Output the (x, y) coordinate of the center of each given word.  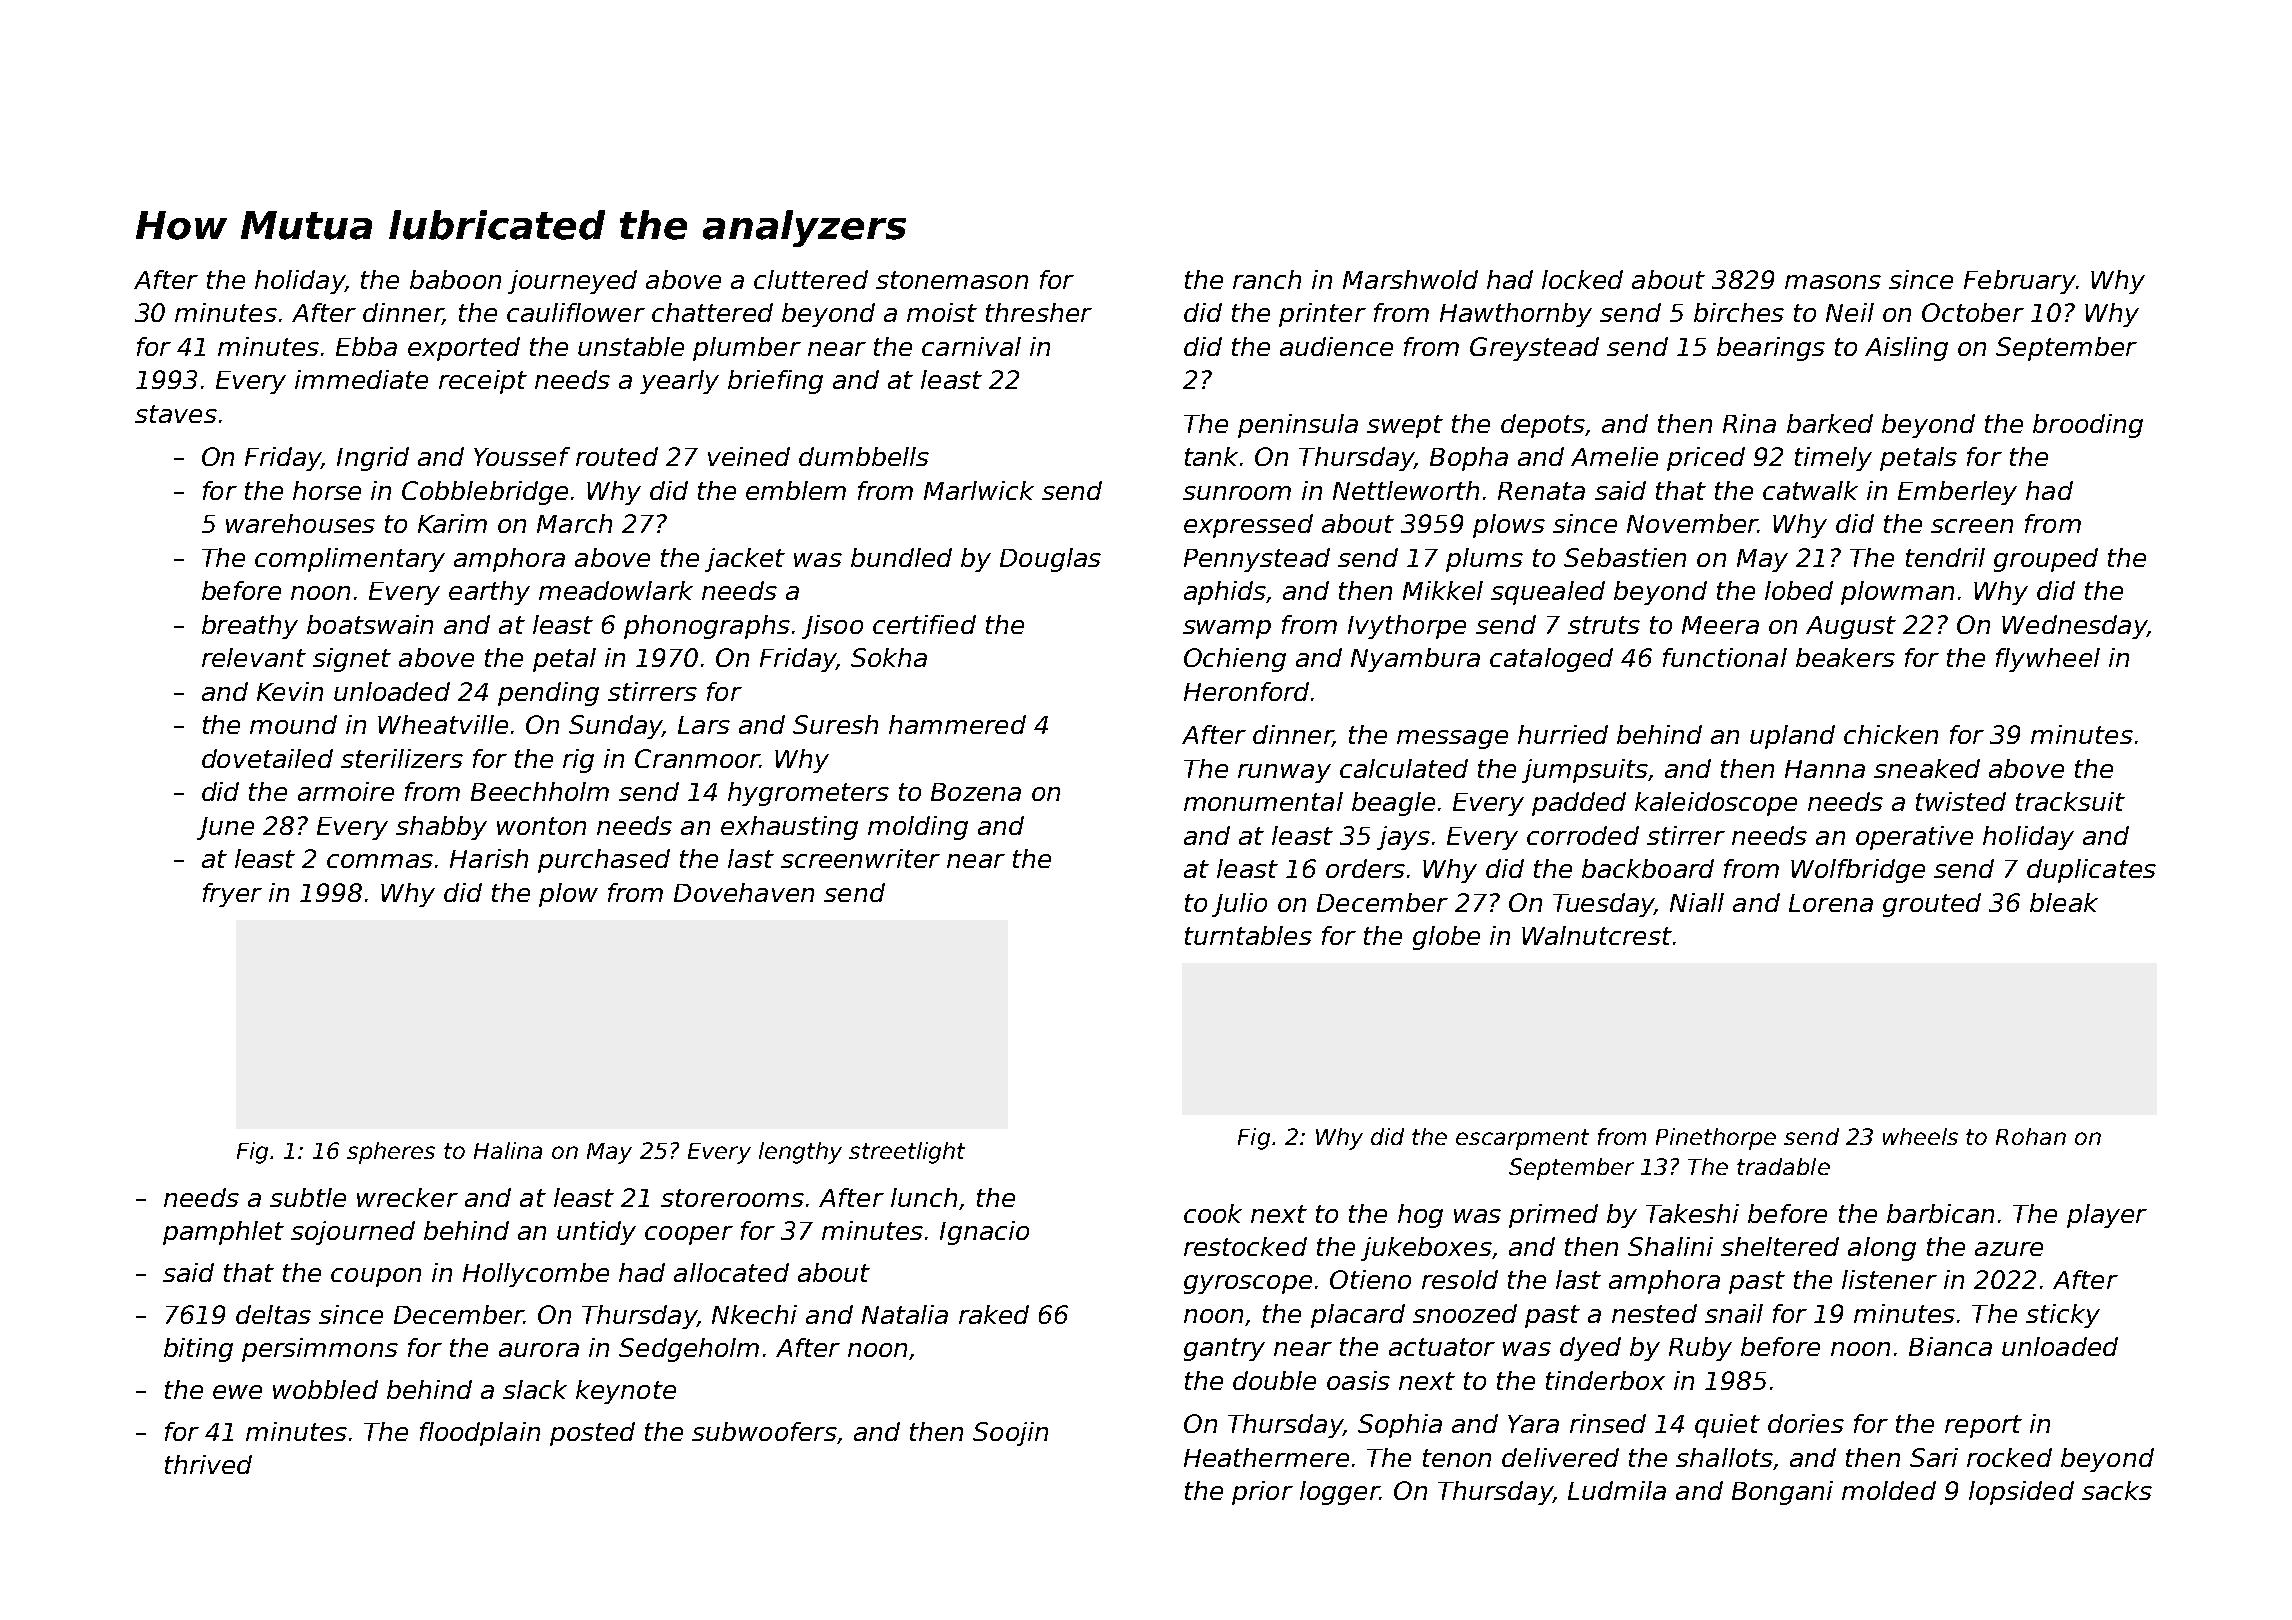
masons (1833, 282)
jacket (745, 560)
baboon (455, 279)
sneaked (1927, 768)
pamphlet (223, 1233)
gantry (1224, 1349)
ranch (1267, 279)
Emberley (1957, 493)
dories (1806, 1423)
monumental (1263, 801)
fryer (232, 895)
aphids (1225, 593)
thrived (208, 1464)
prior (1262, 1493)
